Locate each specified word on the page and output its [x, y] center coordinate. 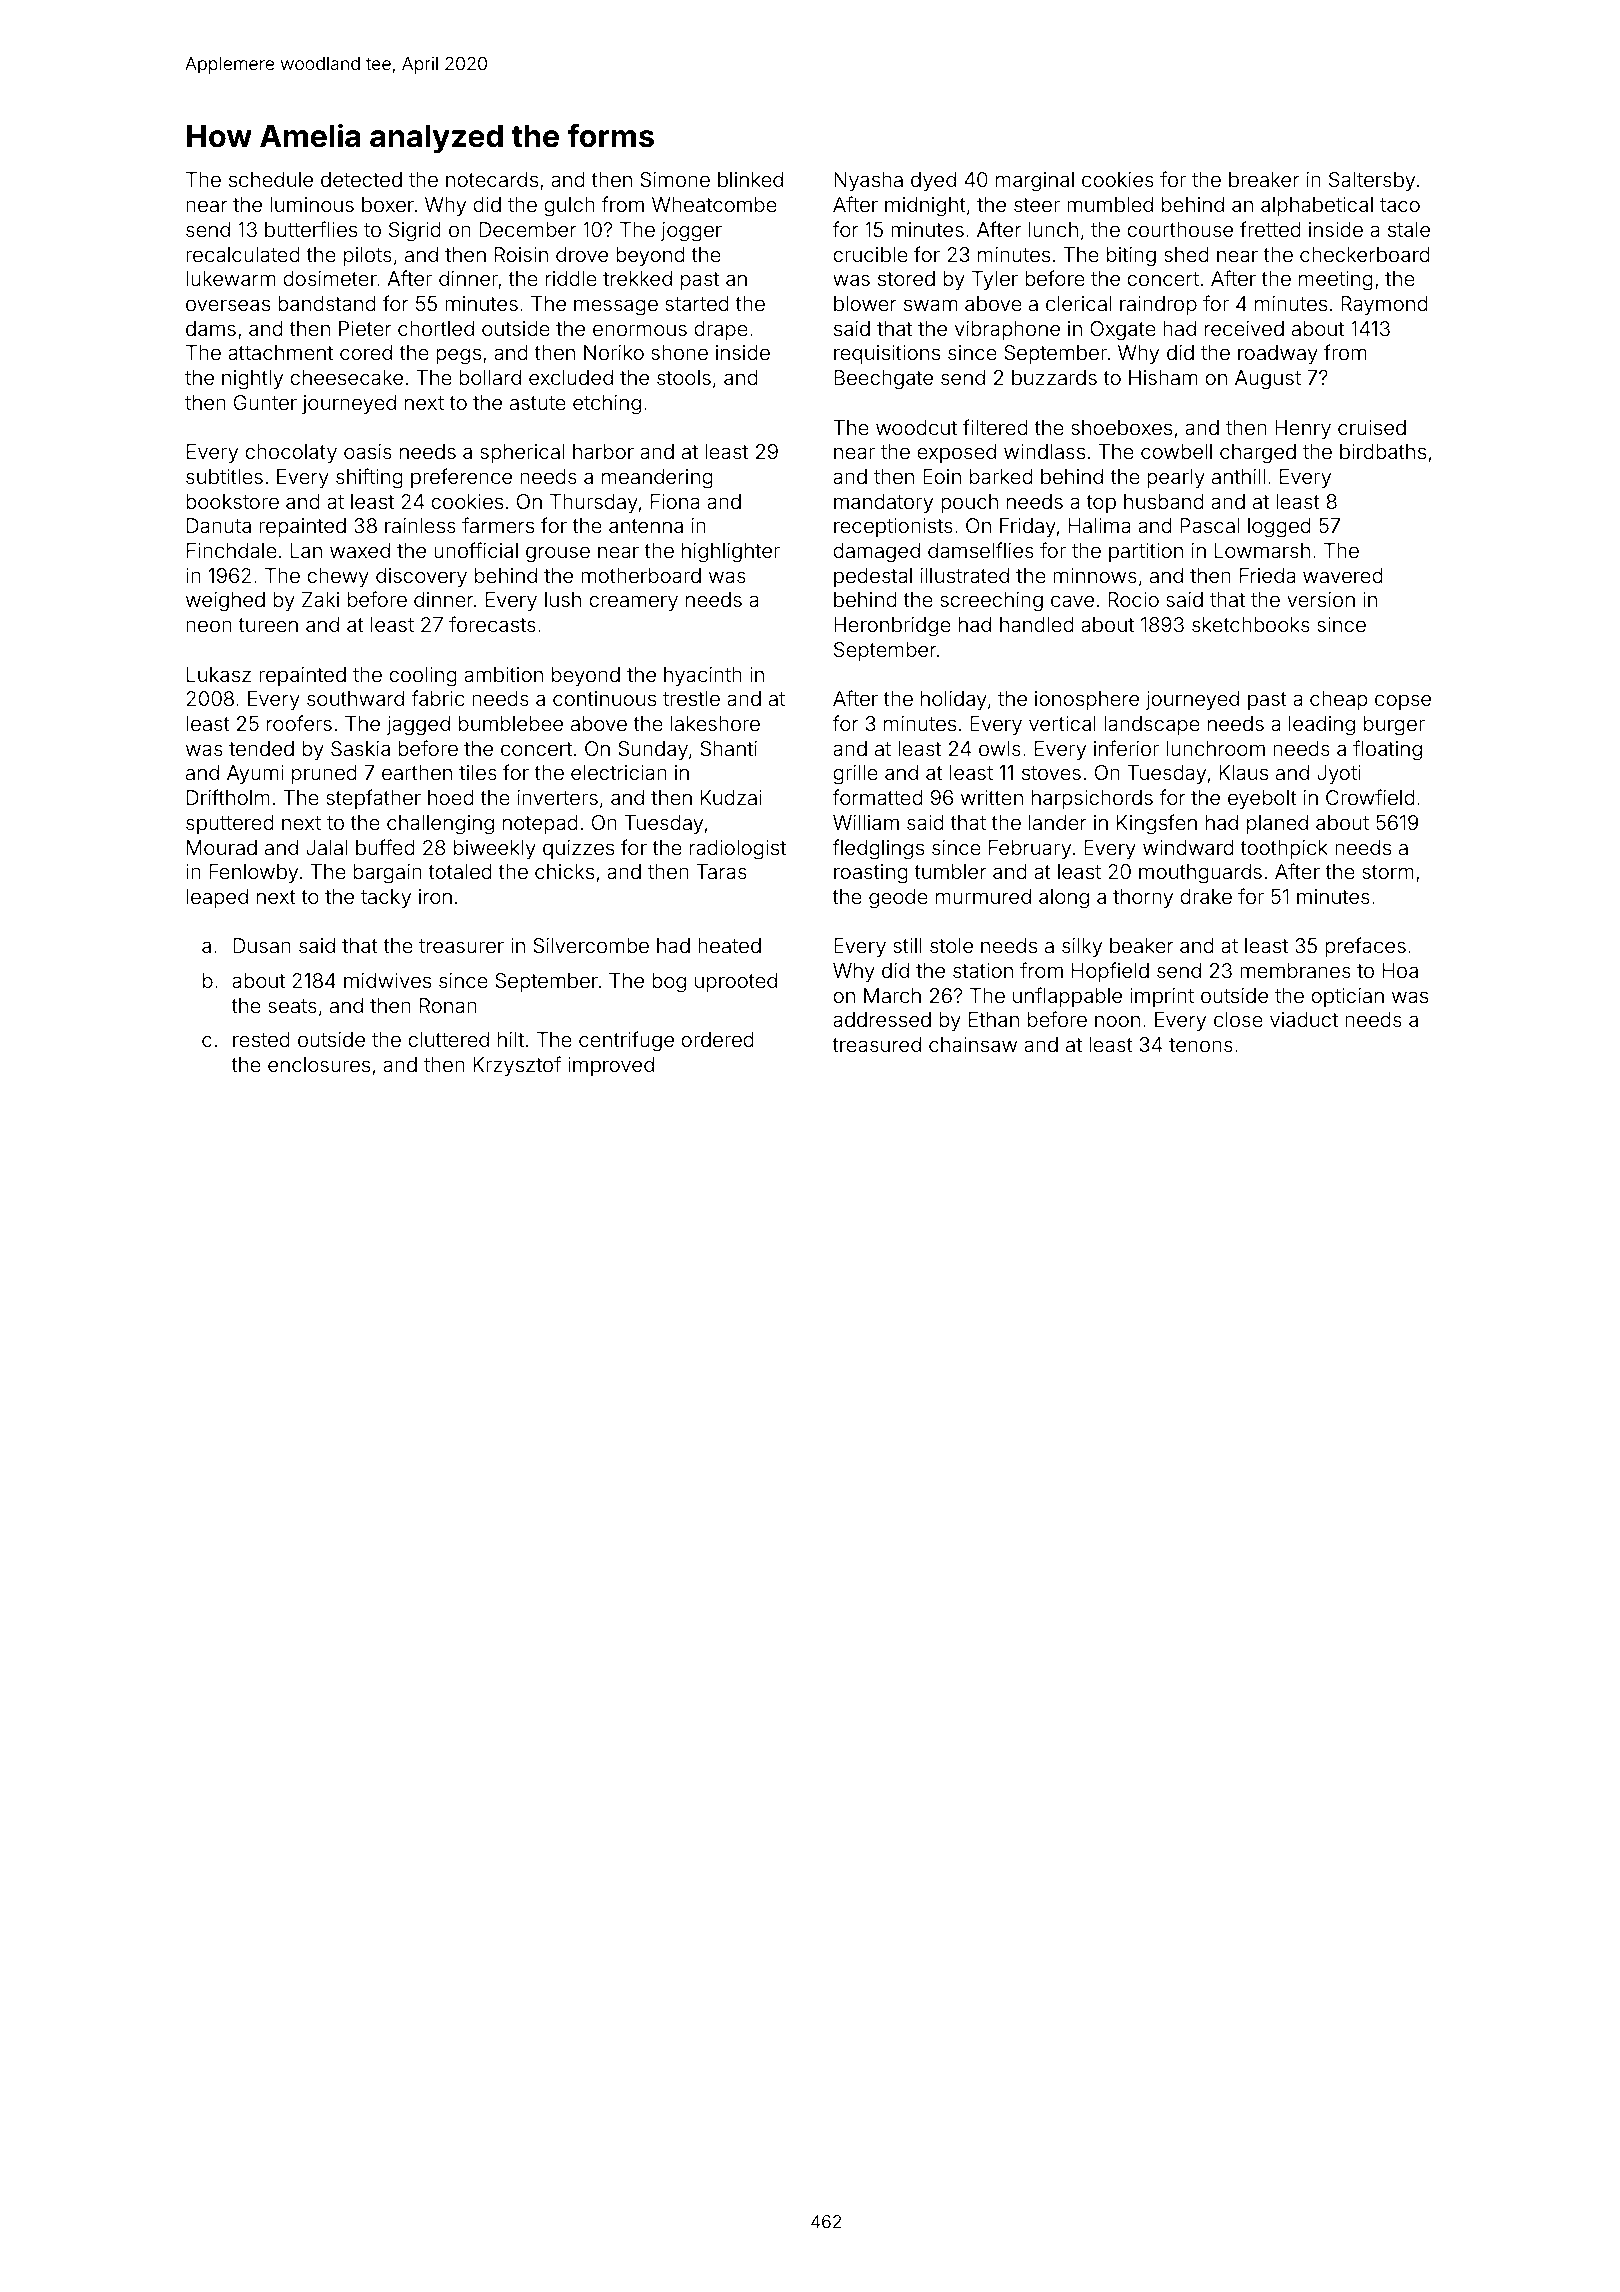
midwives [387, 980]
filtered [995, 427]
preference [461, 478]
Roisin [521, 254]
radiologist [738, 850]
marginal [1035, 182]
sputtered [230, 824]
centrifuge [626, 1041]
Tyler [995, 280]
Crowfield [1370, 797]
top [1101, 504]
